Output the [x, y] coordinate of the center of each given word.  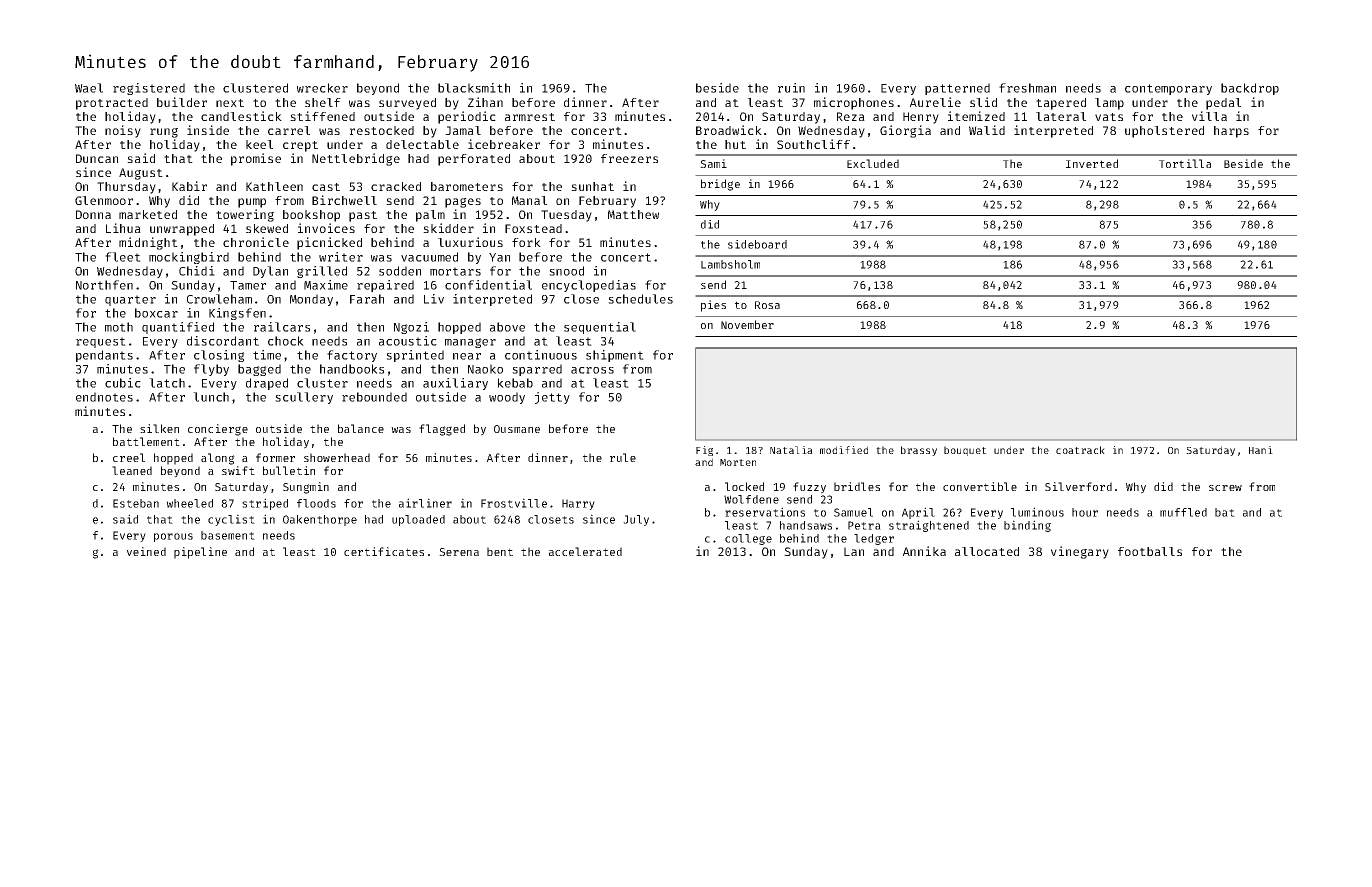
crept [300, 146]
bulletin [289, 470]
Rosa [767, 305]
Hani [1261, 450]
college [748, 539]
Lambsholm [730, 264]
